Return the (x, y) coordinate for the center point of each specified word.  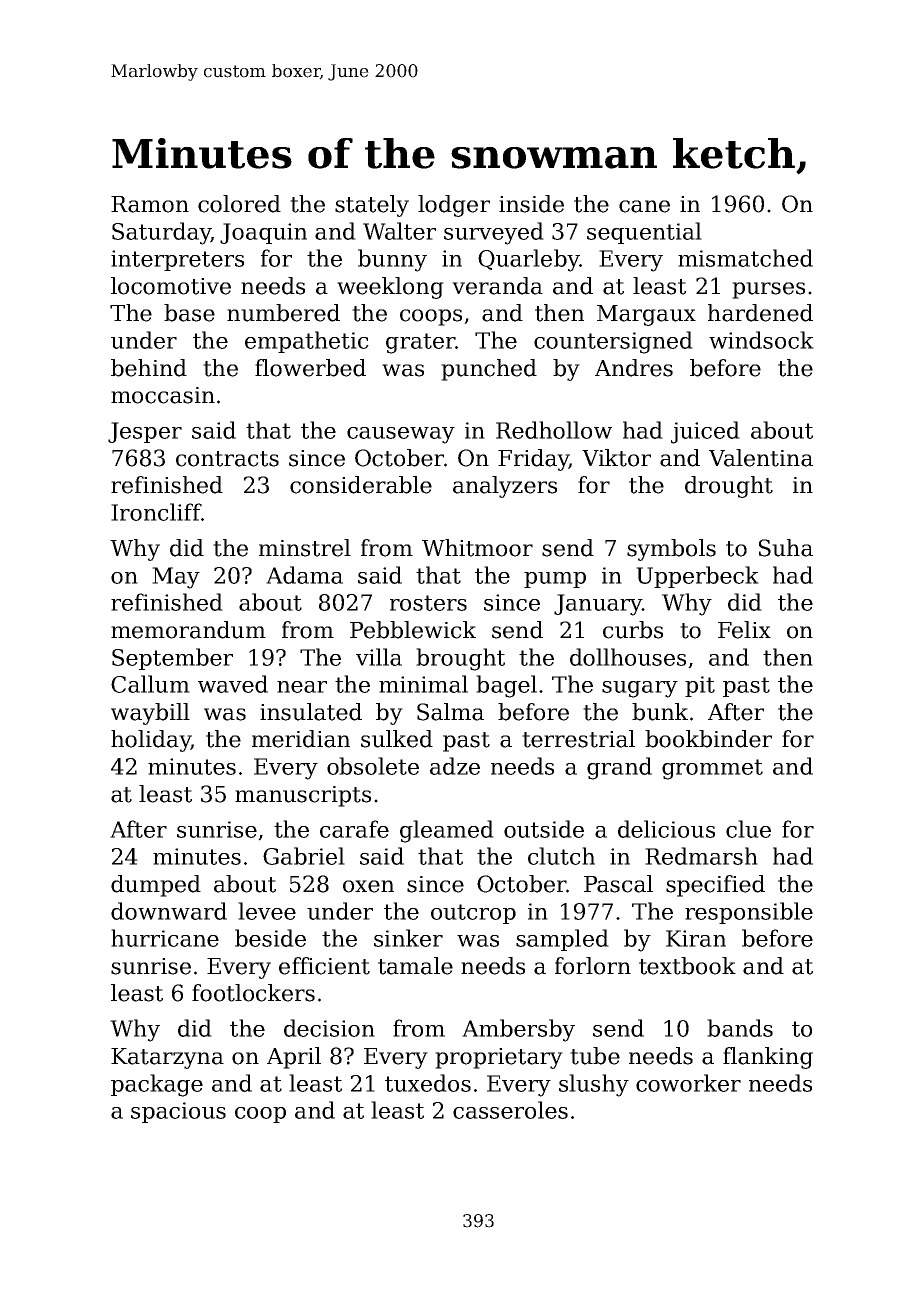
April (294, 1058)
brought (460, 659)
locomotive (171, 286)
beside (270, 938)
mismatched (745, 258)
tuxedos (428, 1083)
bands (740, 1028)
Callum (150, 684)
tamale (415, 966)
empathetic (307, 342)
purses (768, 290)
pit (700, 686)
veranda (497, 286)
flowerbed (310, 368)
